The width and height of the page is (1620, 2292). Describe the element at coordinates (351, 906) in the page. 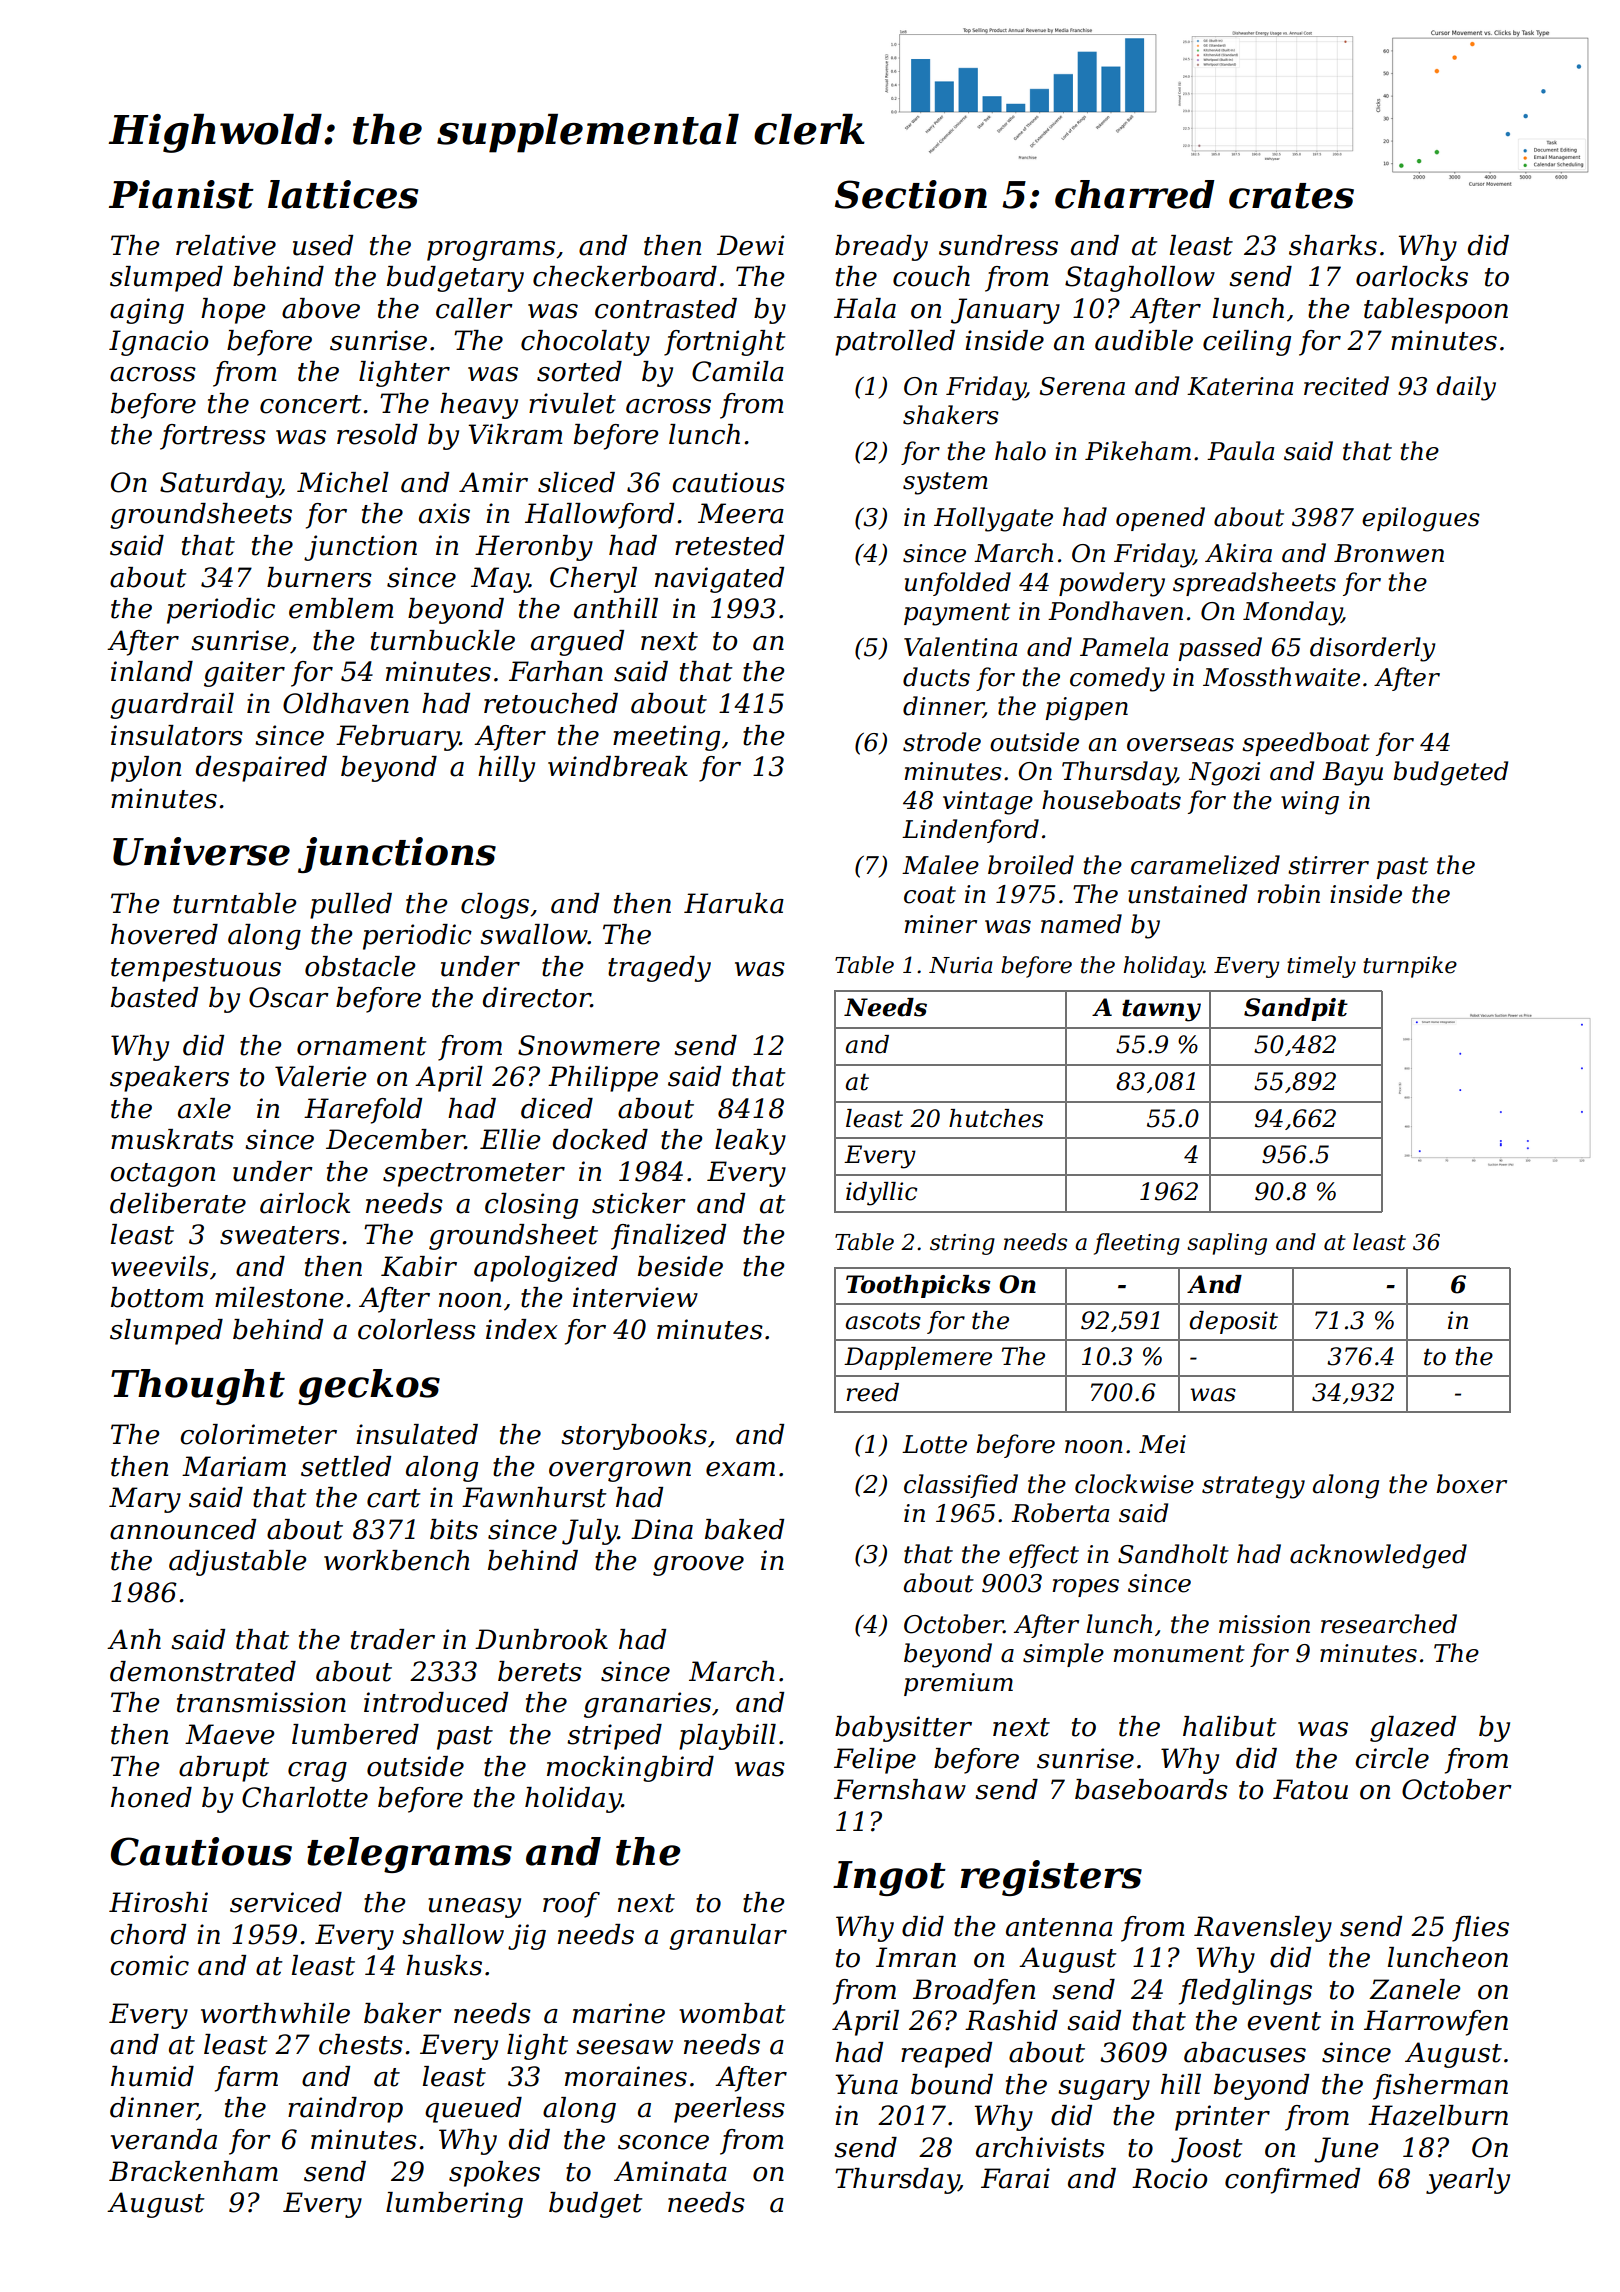

I see `pulled` at that location.
